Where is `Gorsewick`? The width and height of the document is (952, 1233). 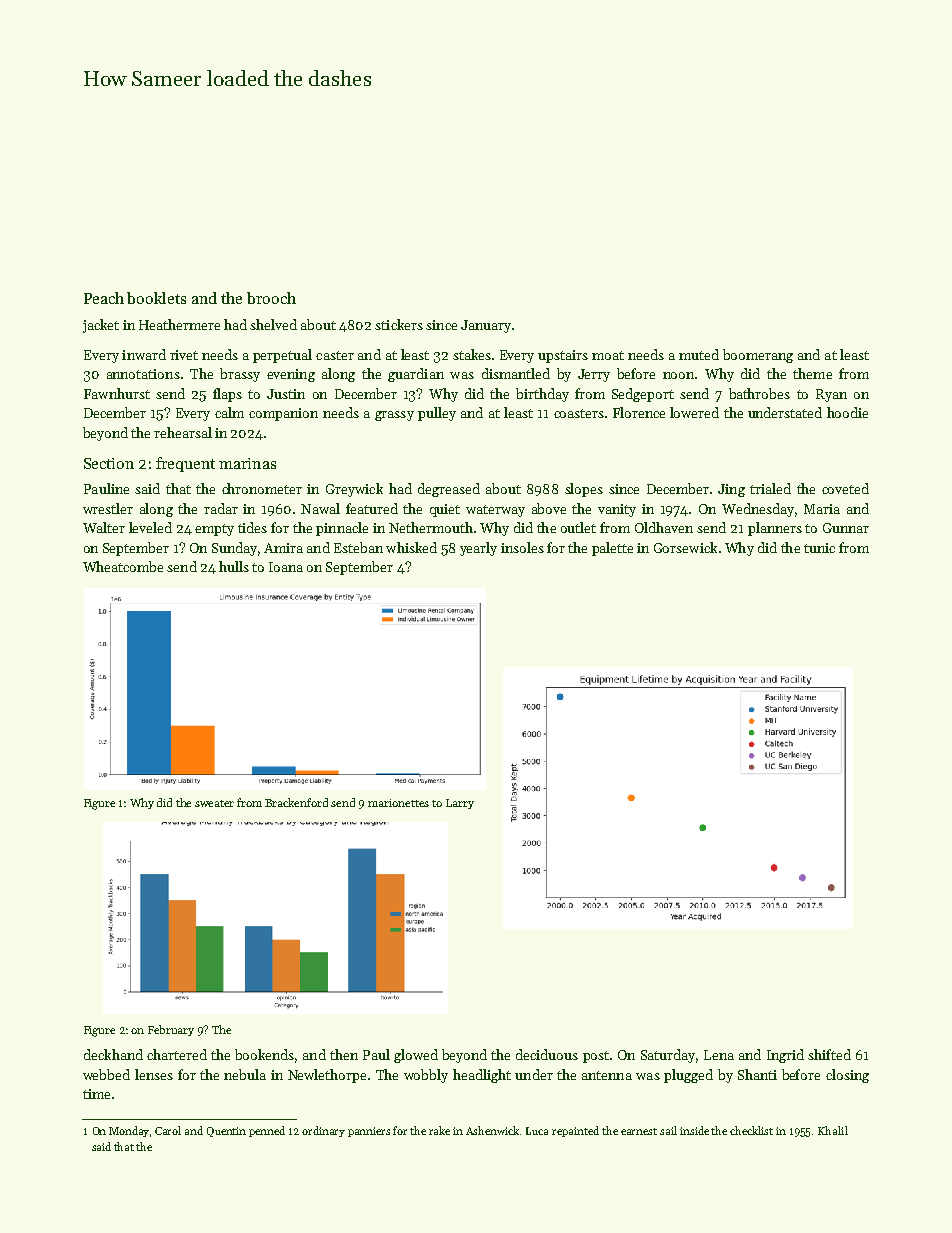 Gorsewick is located at coordinates (685, 547).
